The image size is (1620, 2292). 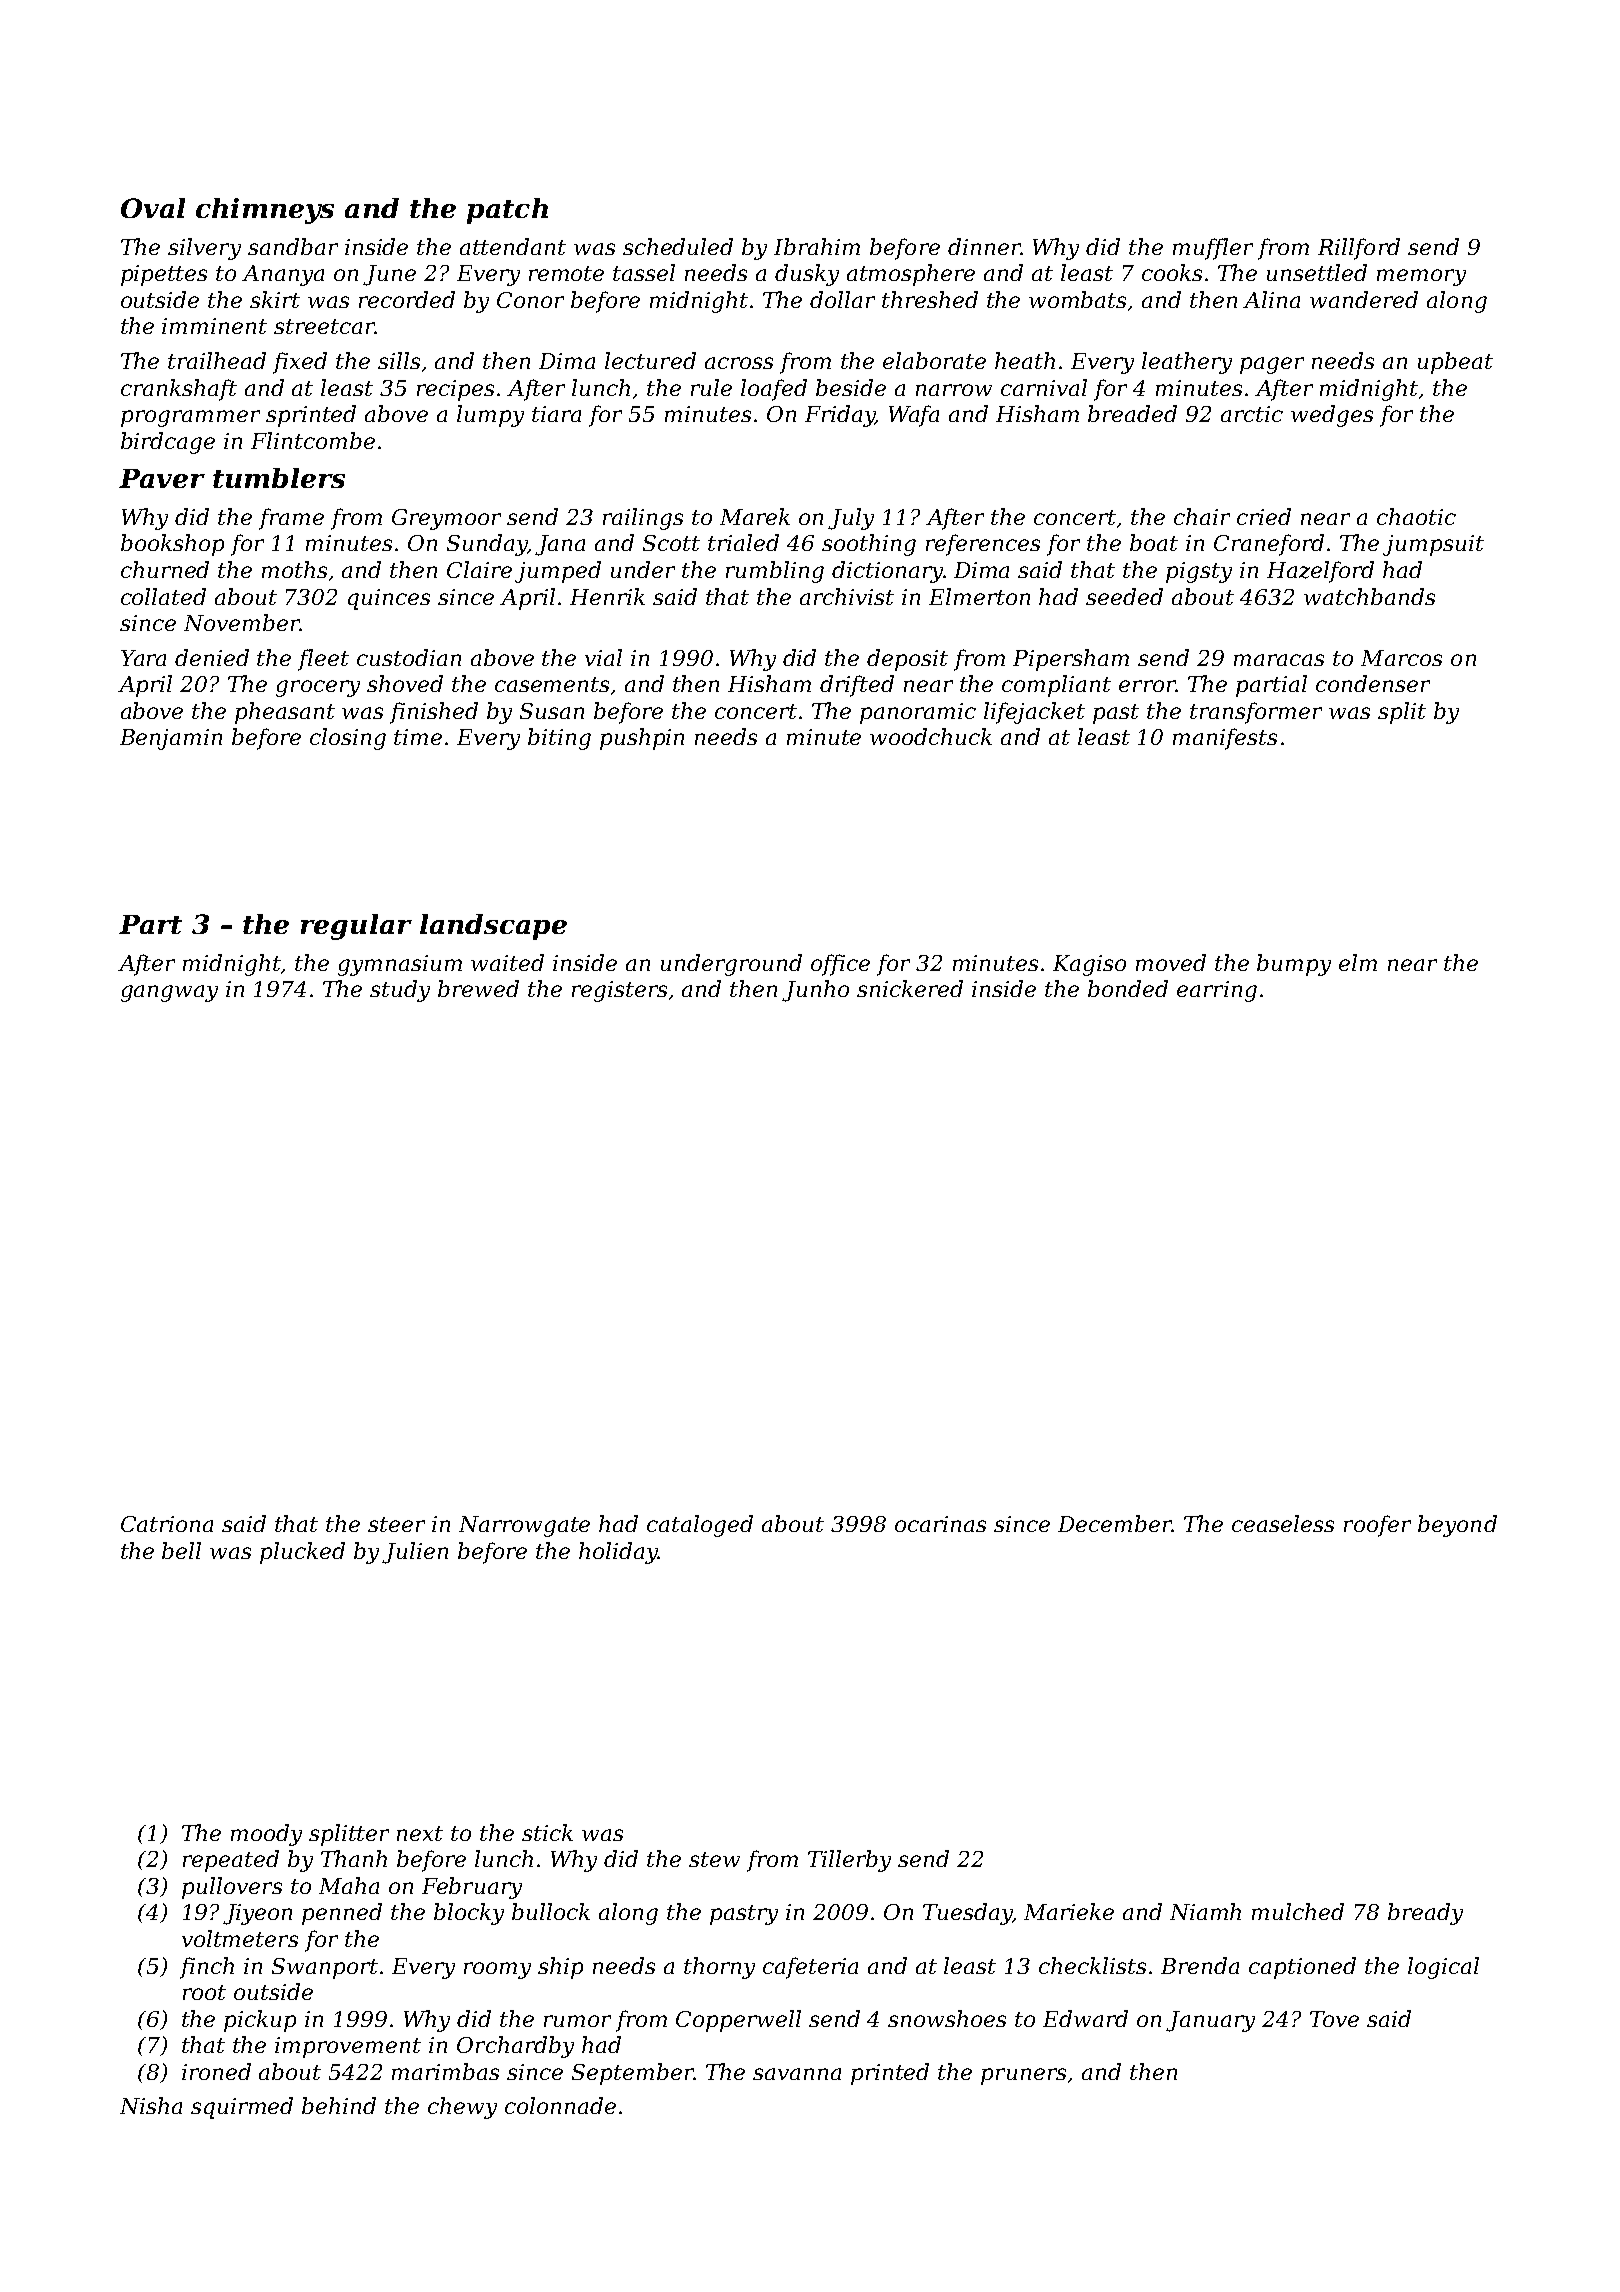 What do you see at coordinates (1283, 1523) in the document?
I see `ceaseless` at bounding box center [1283, 1523].
